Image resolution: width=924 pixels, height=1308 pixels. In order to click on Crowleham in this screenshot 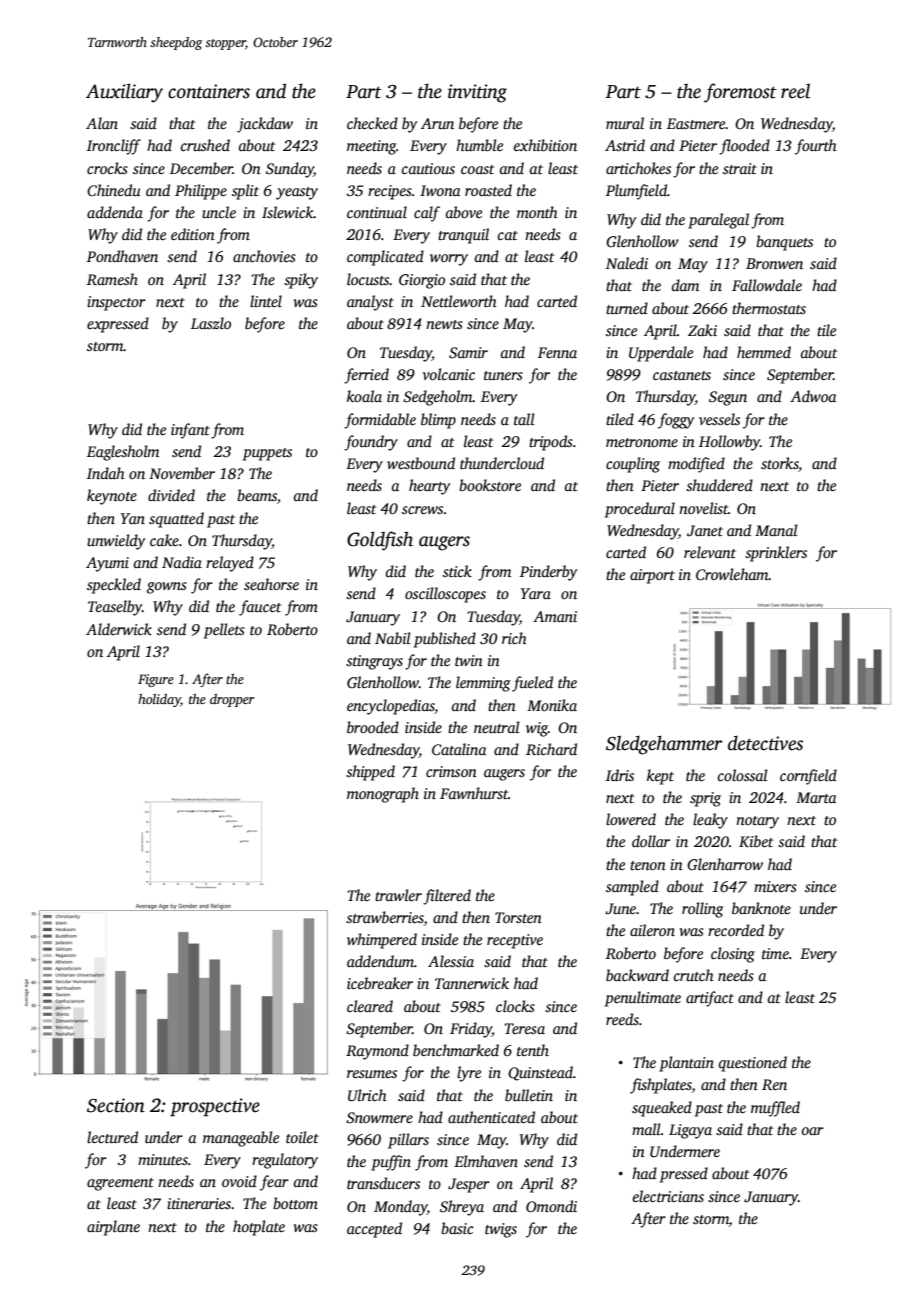, I will do `click(732, 574)`.
